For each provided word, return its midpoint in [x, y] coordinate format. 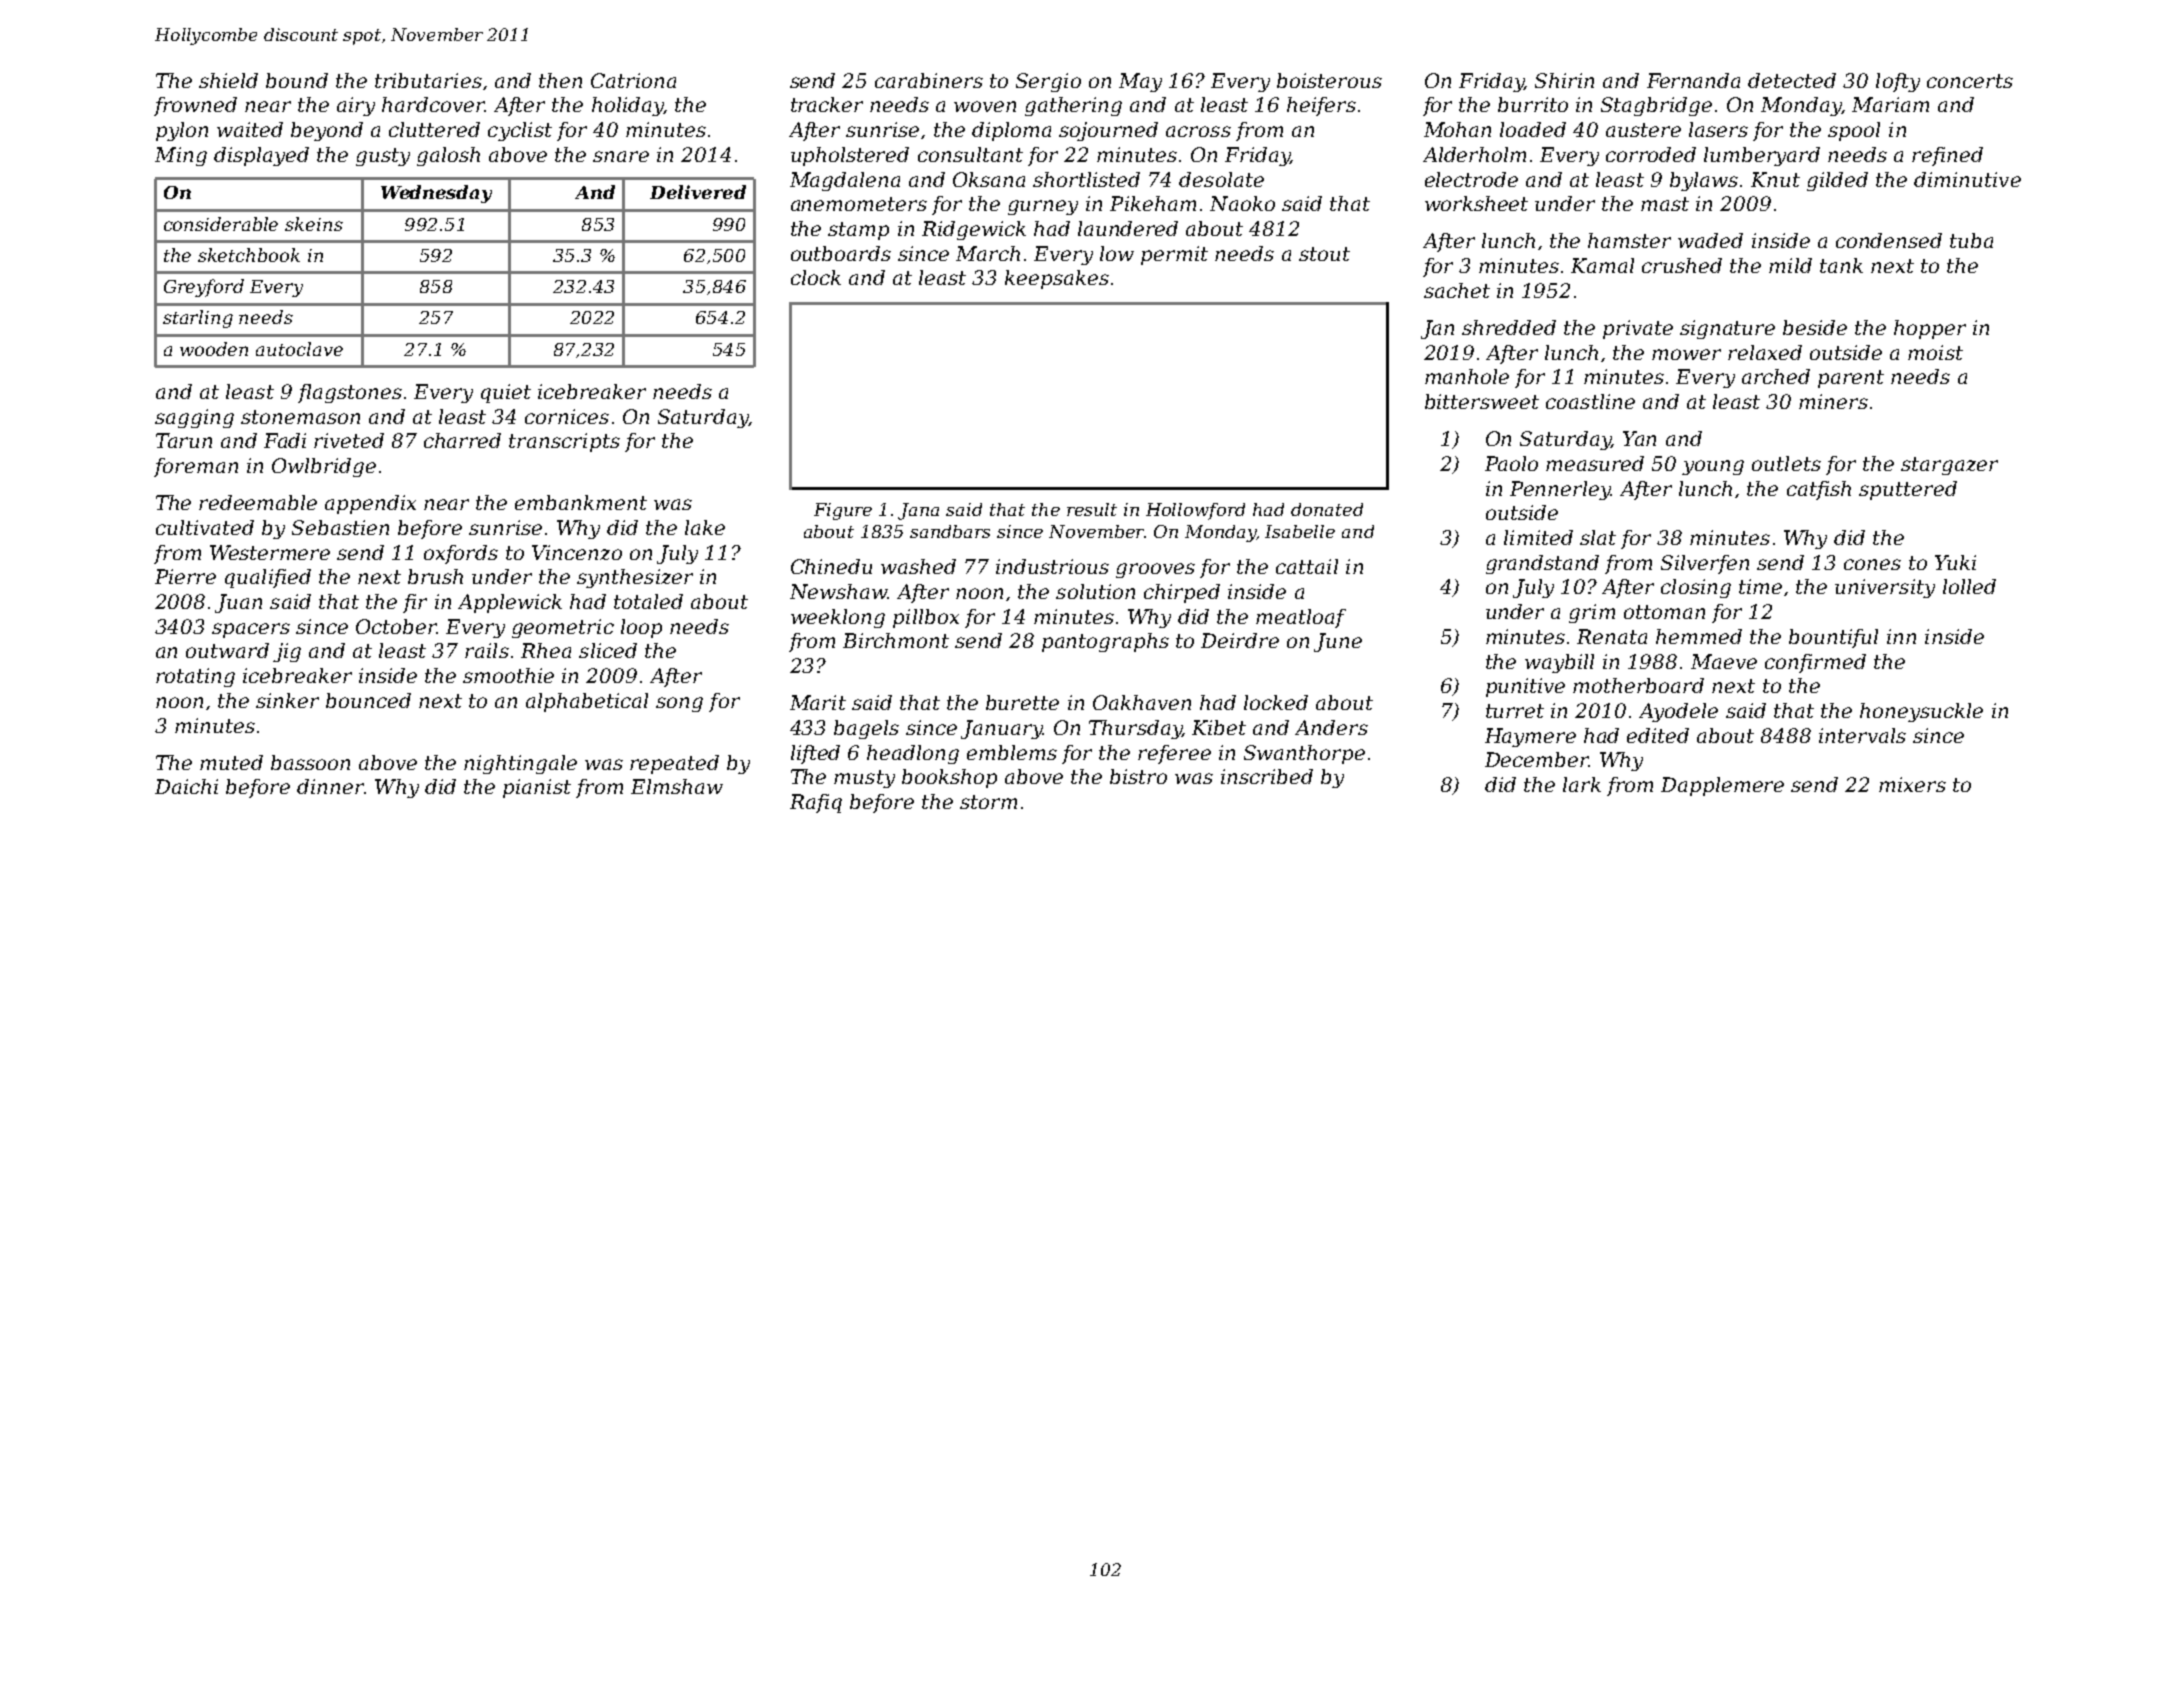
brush [435, 576]
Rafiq [816, 803]
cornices [567, 416]
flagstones [350, 393]
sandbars [950, 531]
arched [1776, 376]
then [560, 80]
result [1092, 509]
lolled [1969, 586]
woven [985, 106]
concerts [1970, 81]
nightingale [520, 764]
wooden [214, 349]
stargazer [1949, 466]
